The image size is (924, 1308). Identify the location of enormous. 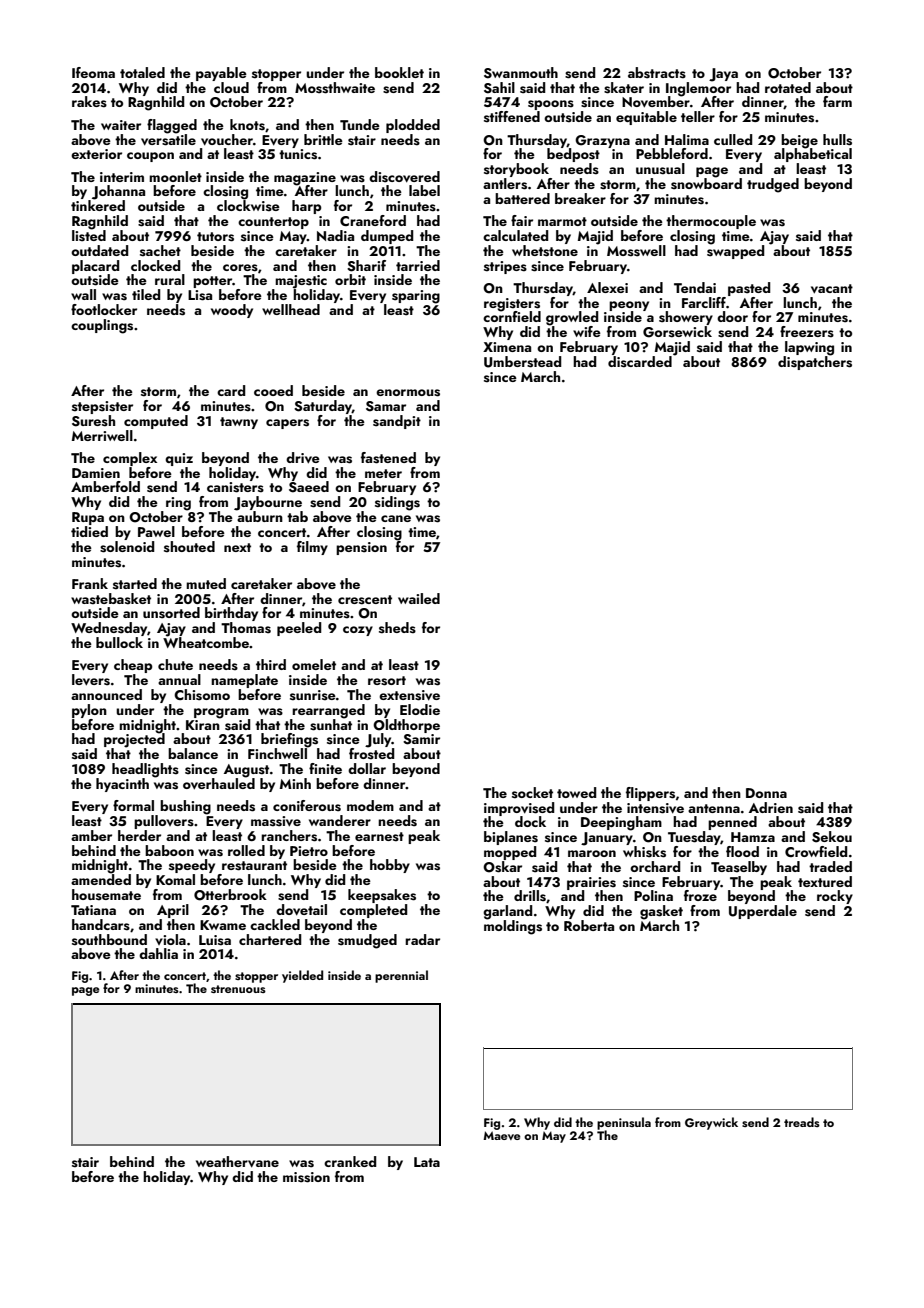
(408, 393).
